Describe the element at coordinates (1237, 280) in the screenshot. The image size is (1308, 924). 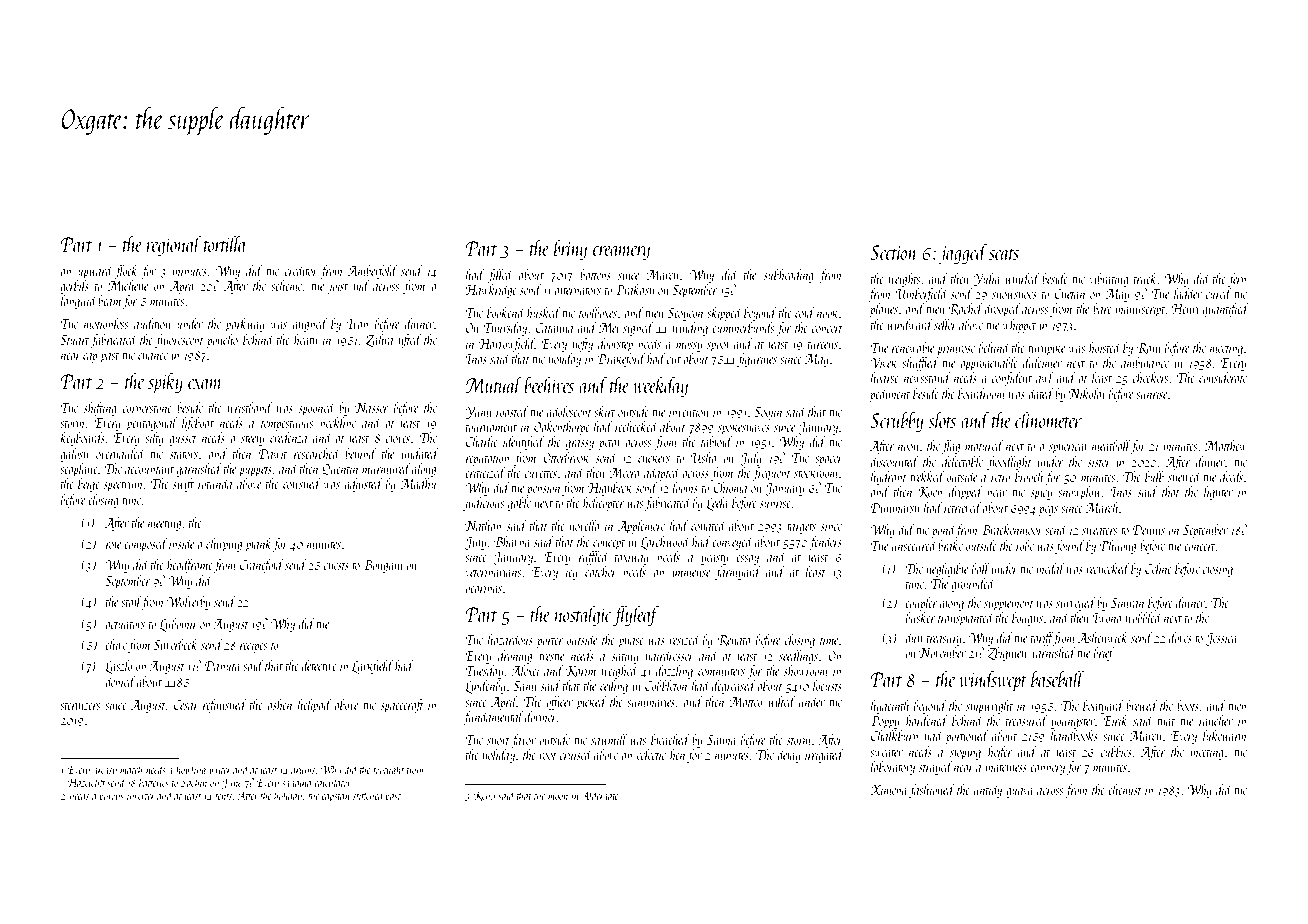
I see `fern` at that location.
